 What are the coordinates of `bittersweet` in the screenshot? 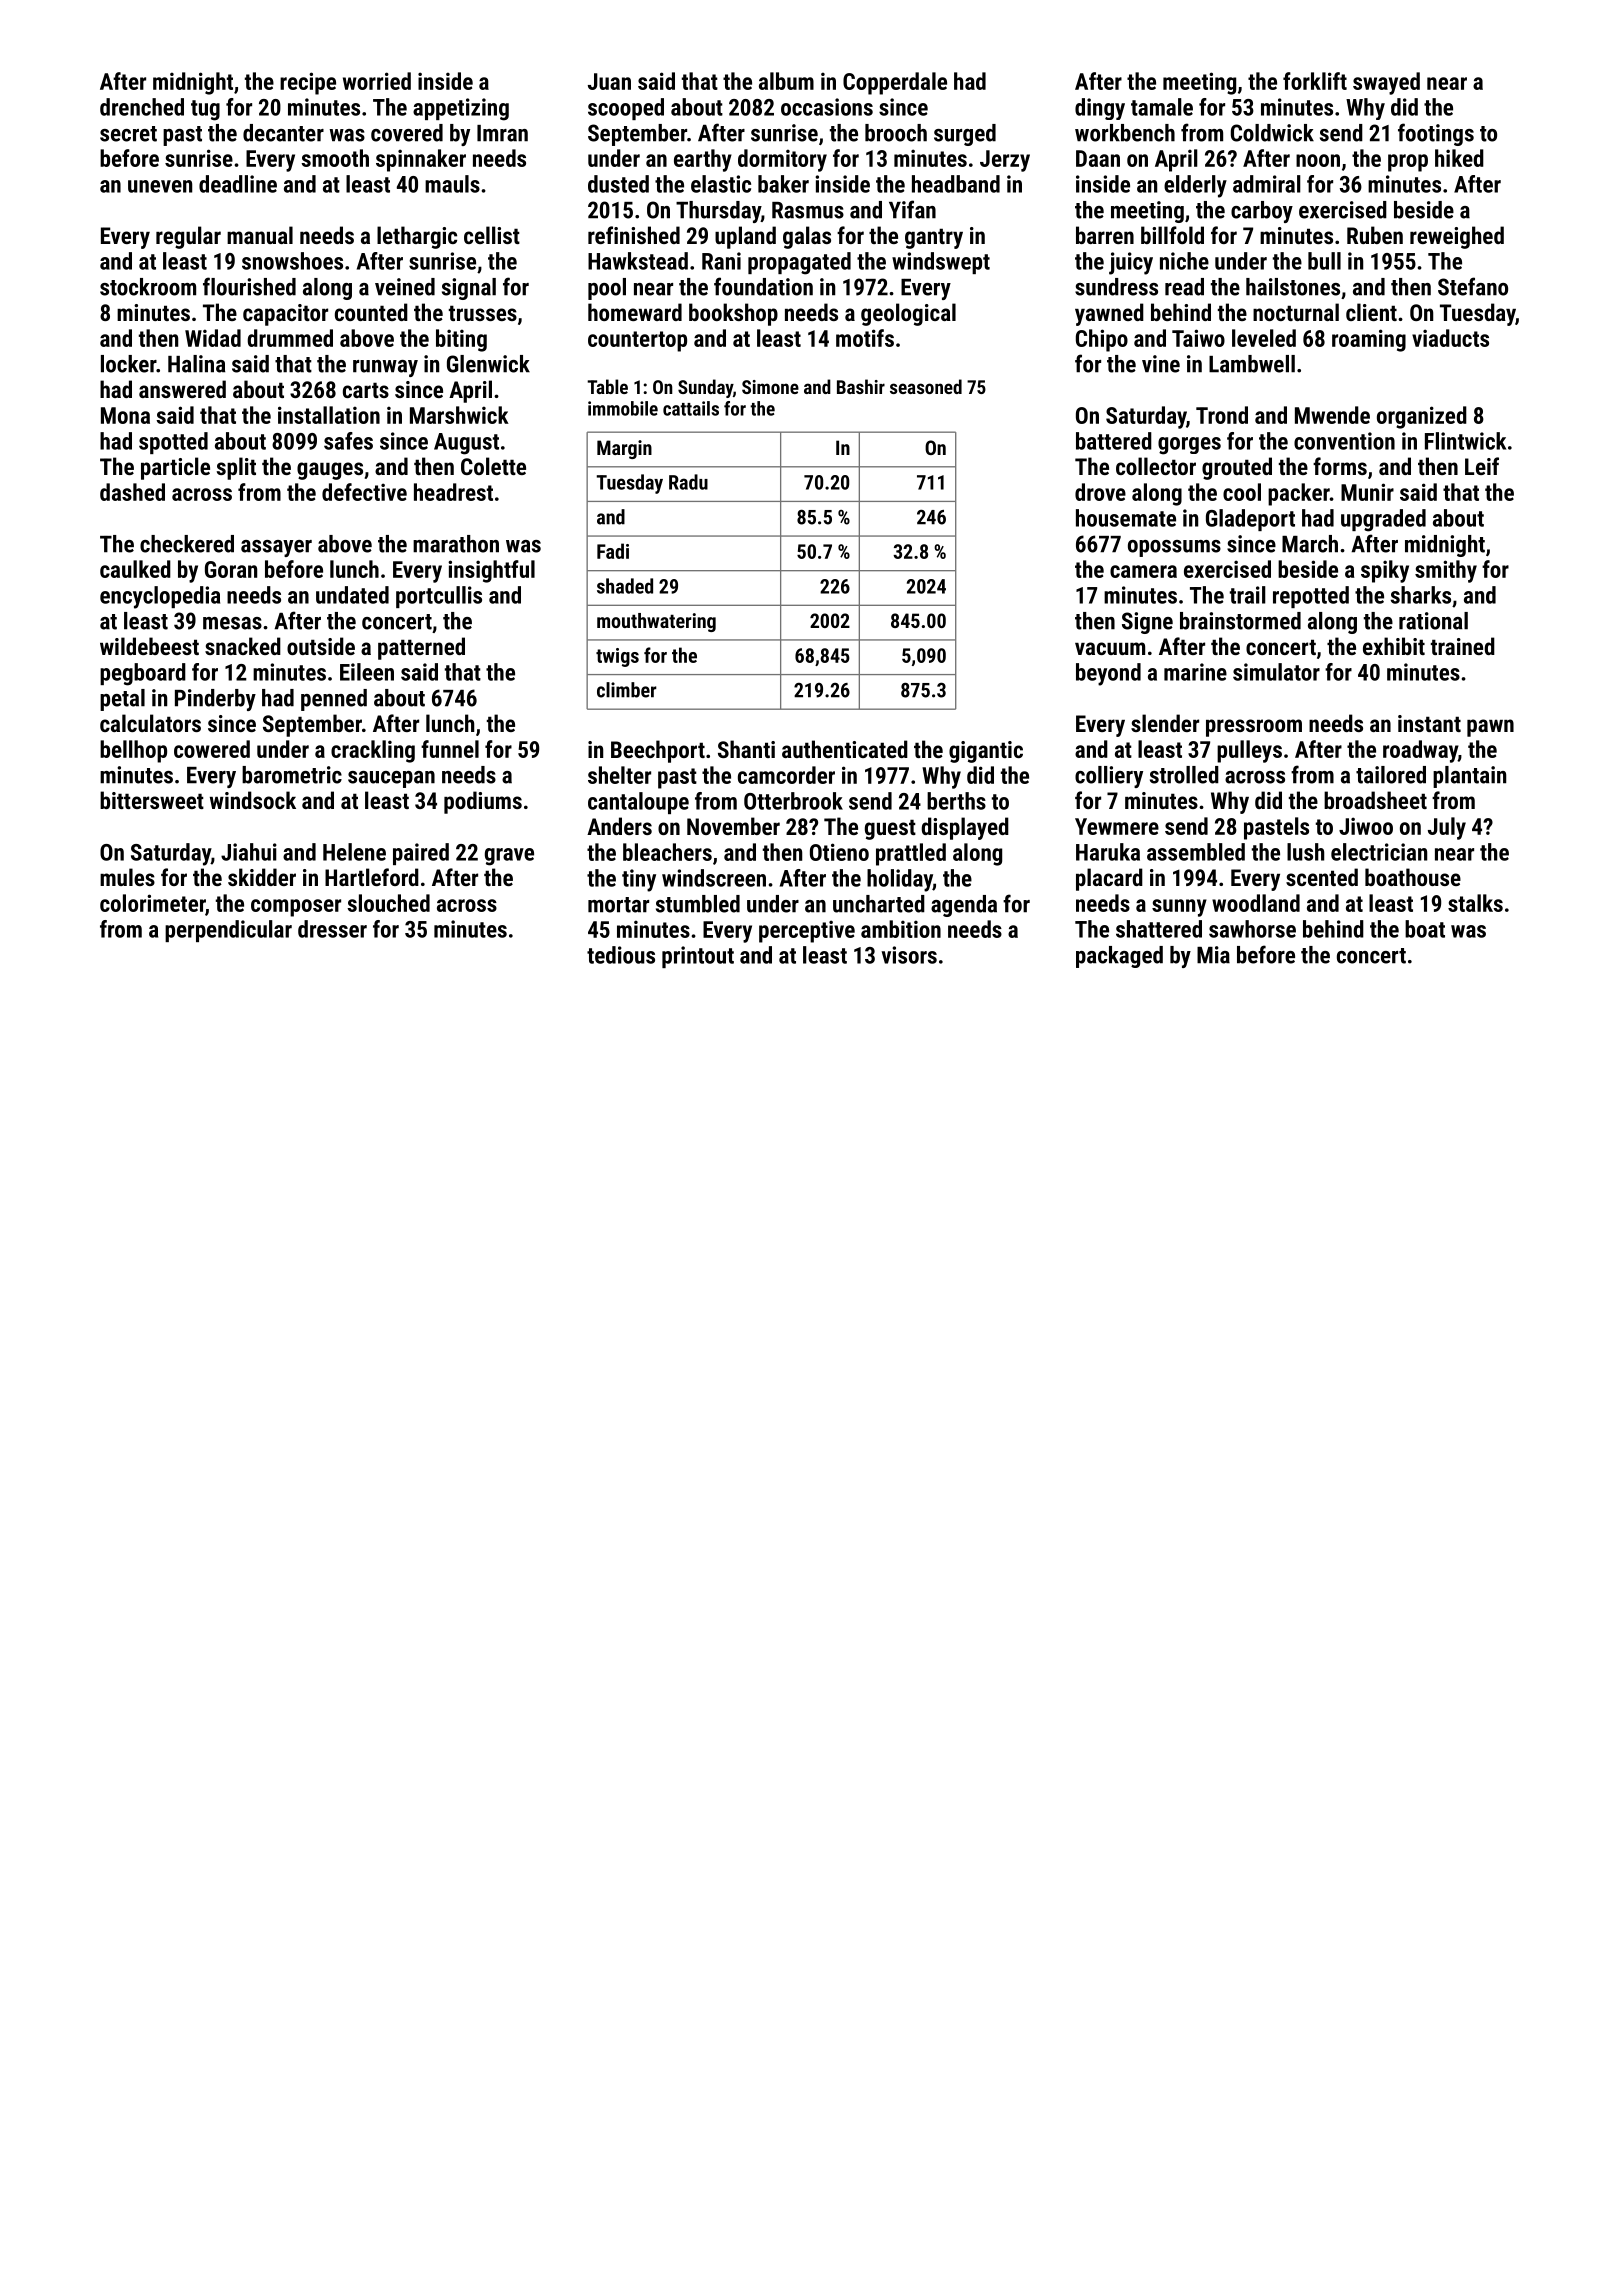 It's located at (152, 800).
